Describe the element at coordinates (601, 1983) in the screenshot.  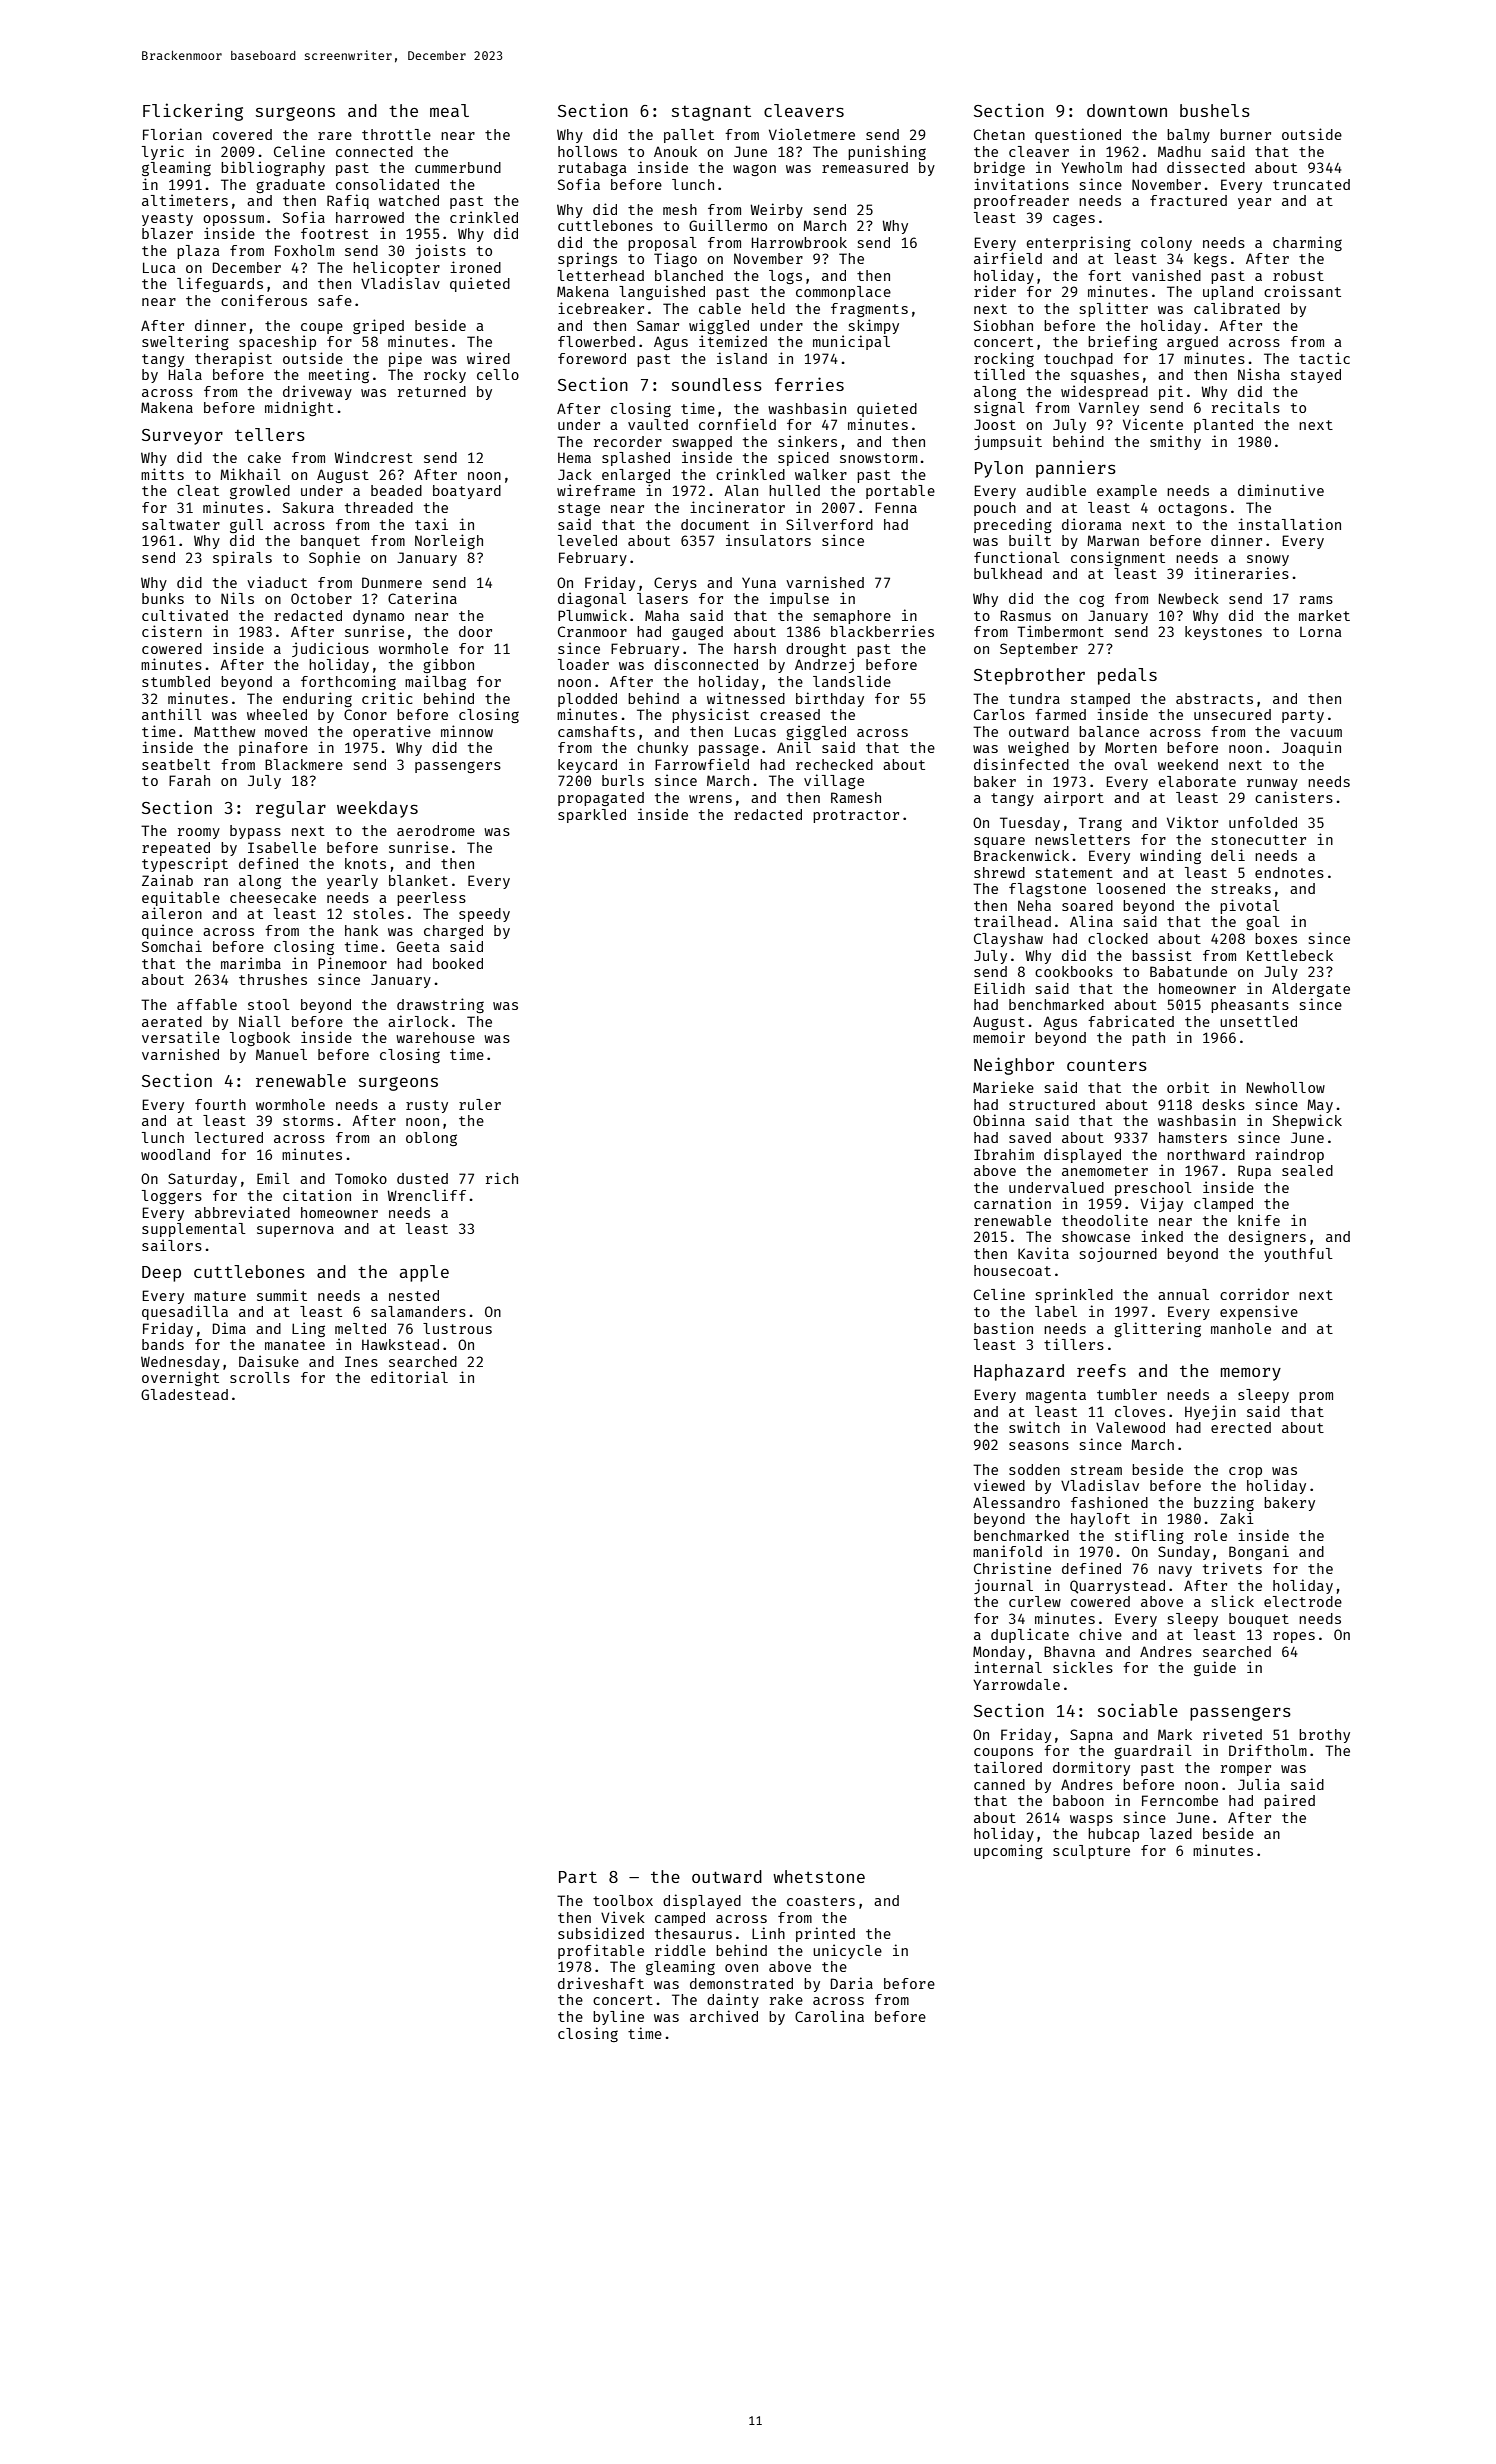
I see `driveshaft` at that location.
